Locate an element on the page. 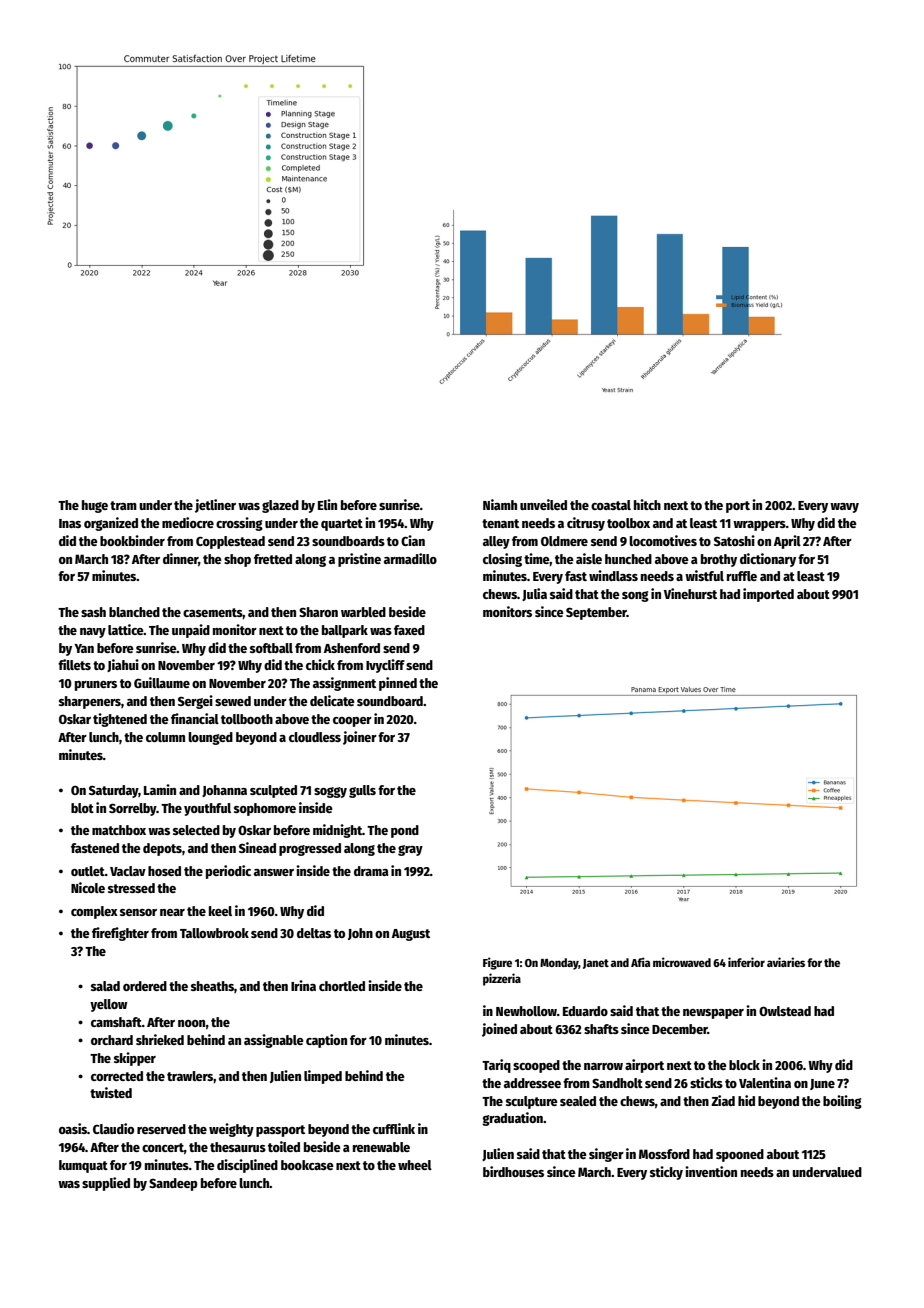  Julia is located at coordinates (534, 594).
